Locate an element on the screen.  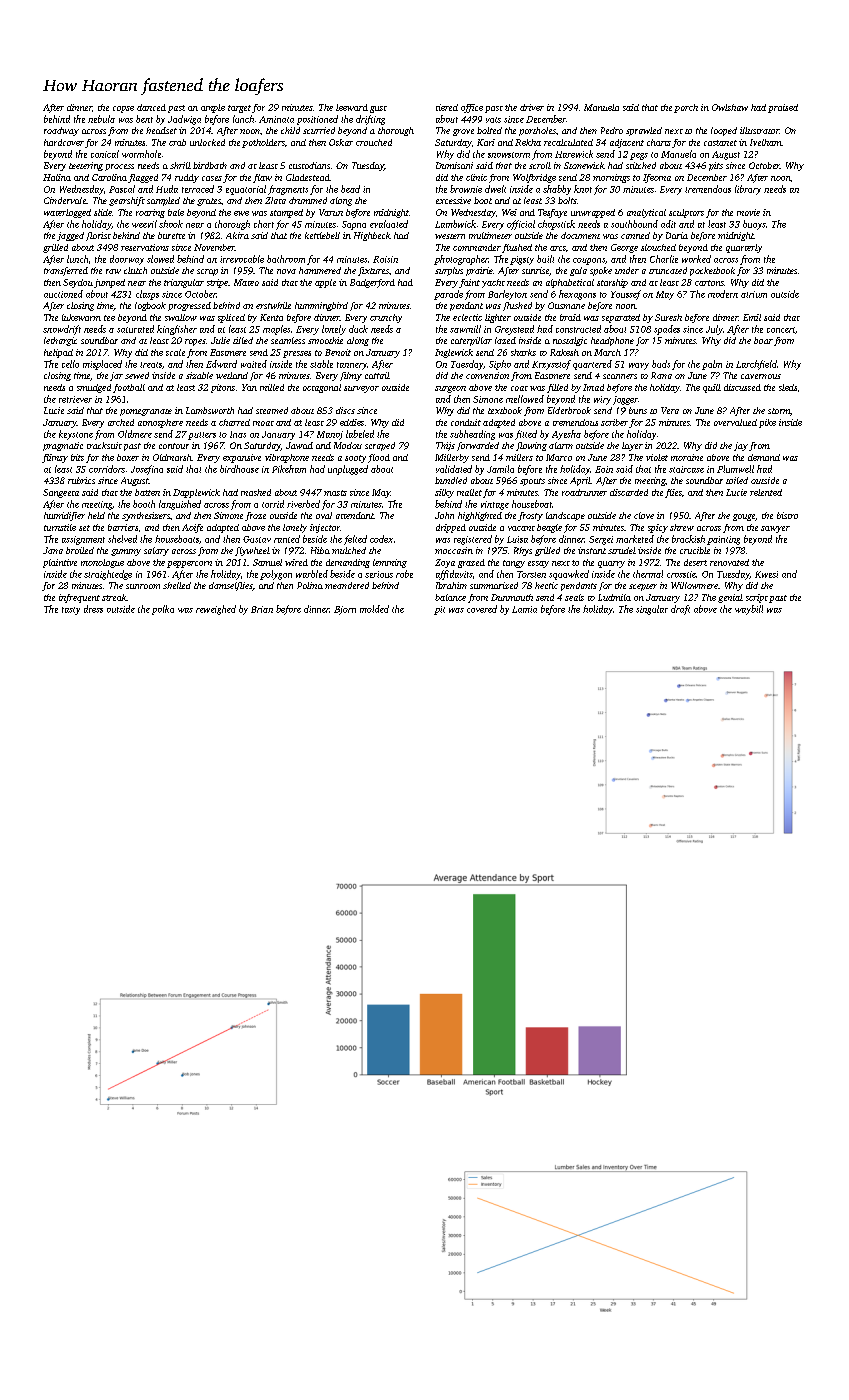
crunchy is located at coordinates (386, 318).
